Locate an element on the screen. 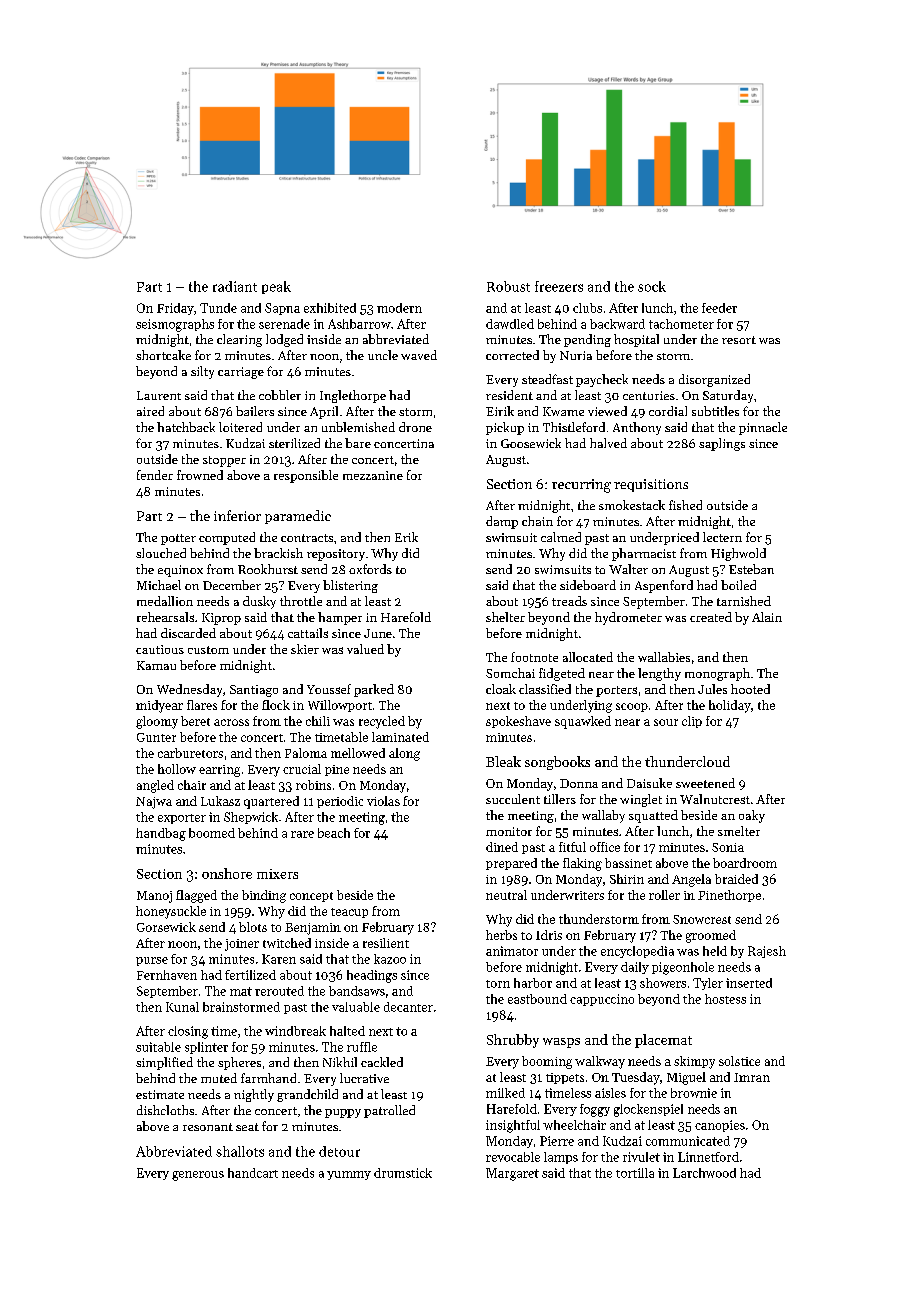 This screenshot has width=924, height=1314. modern is located at coordinates (399, 308).
